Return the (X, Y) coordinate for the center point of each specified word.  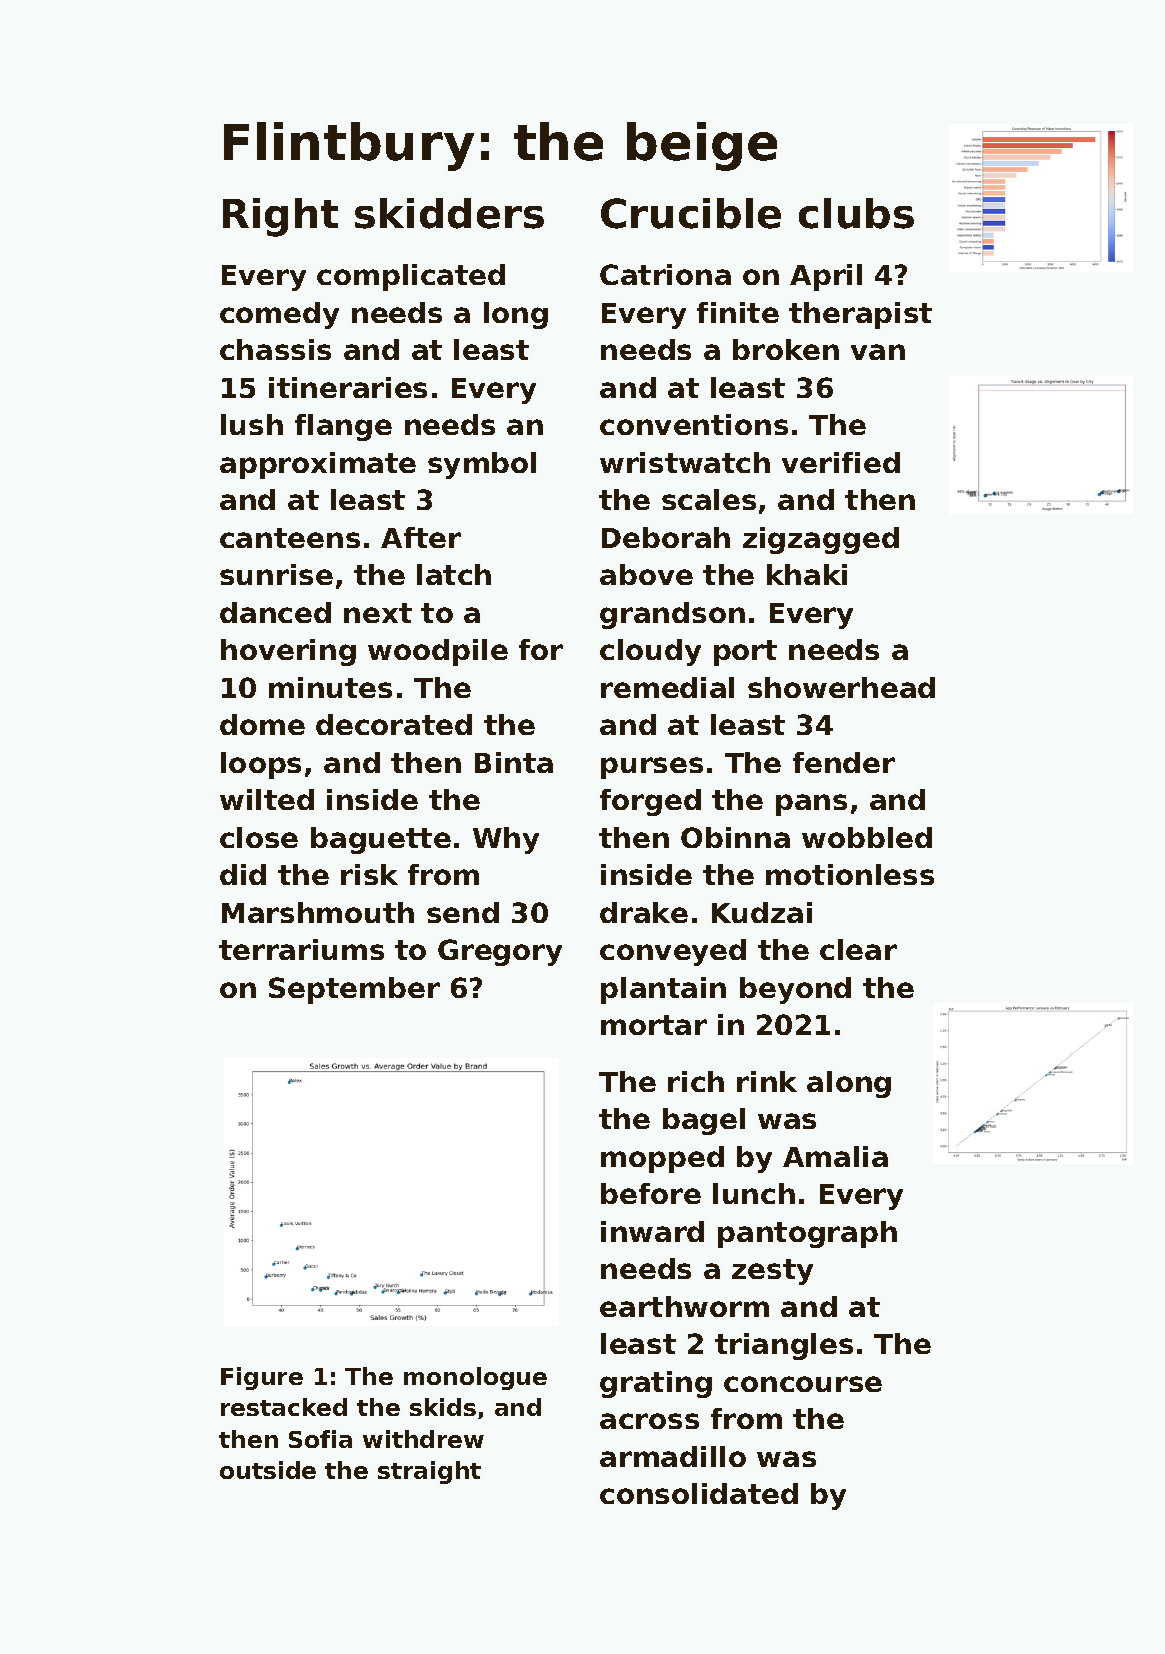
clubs (856, 213)
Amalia (835, 1156)
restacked (284, 1407)
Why (506, 840)
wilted (267, 799)
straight (429, 1472)
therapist (860, 315)
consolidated (699, 1493)
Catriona (665, 274)
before (651, 1193)
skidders (449, 213)
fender (844, 762)
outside (268, 1470)
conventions (694, 424)
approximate (318, 465)
